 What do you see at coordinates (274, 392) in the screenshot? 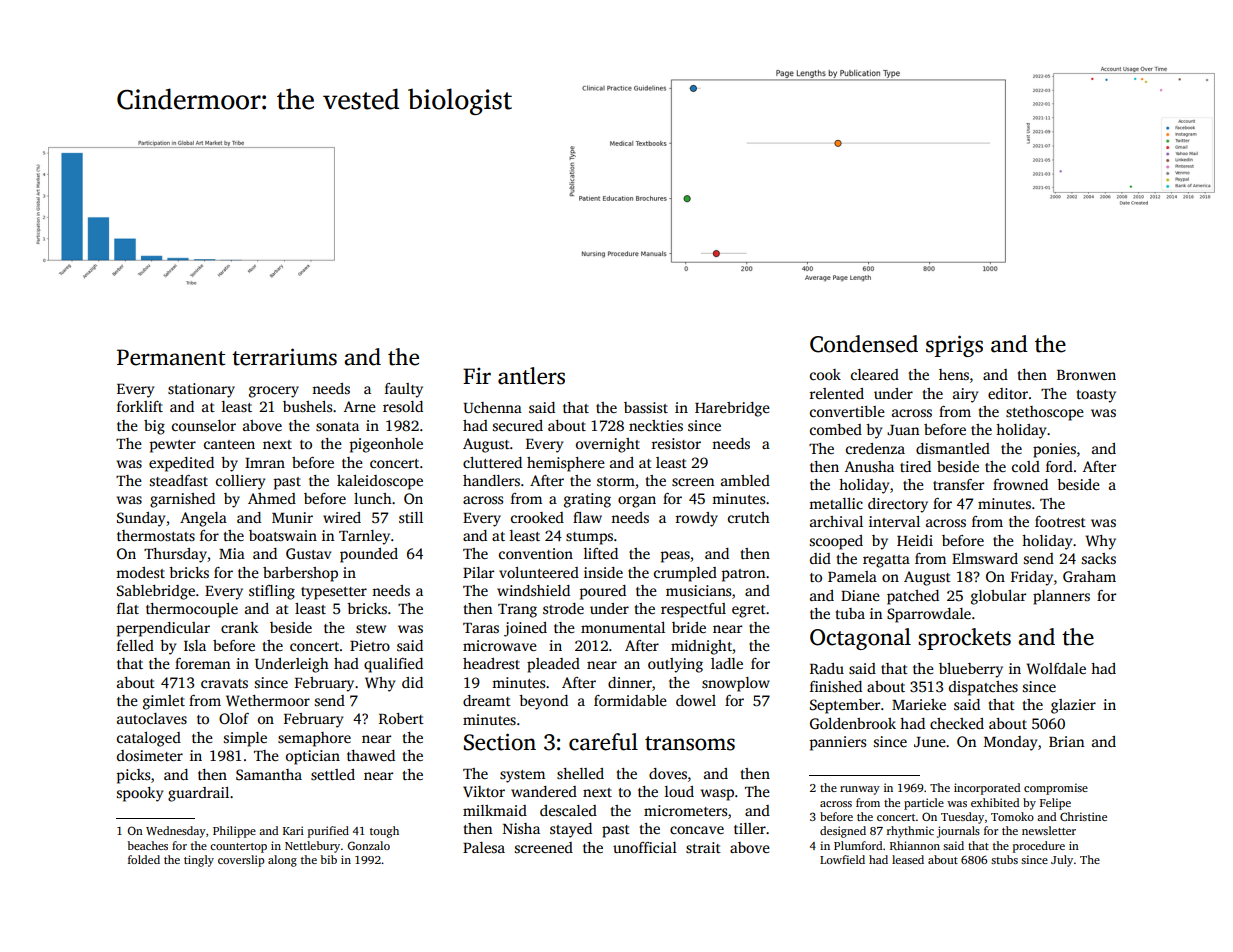
I see `grocery` at bounding box center [274, 392].
